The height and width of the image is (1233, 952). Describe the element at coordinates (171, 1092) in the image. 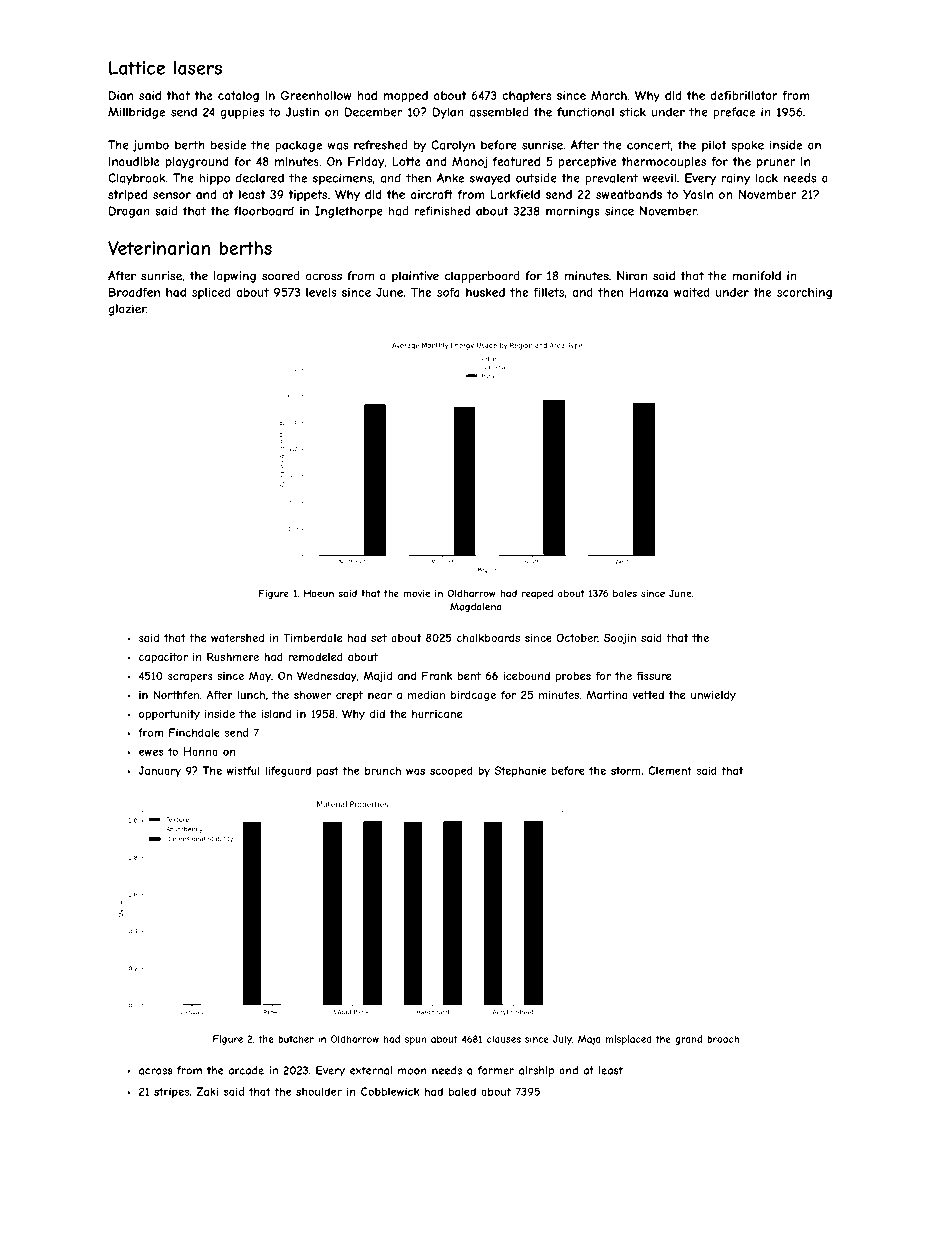

I see `stripes` at that location.
